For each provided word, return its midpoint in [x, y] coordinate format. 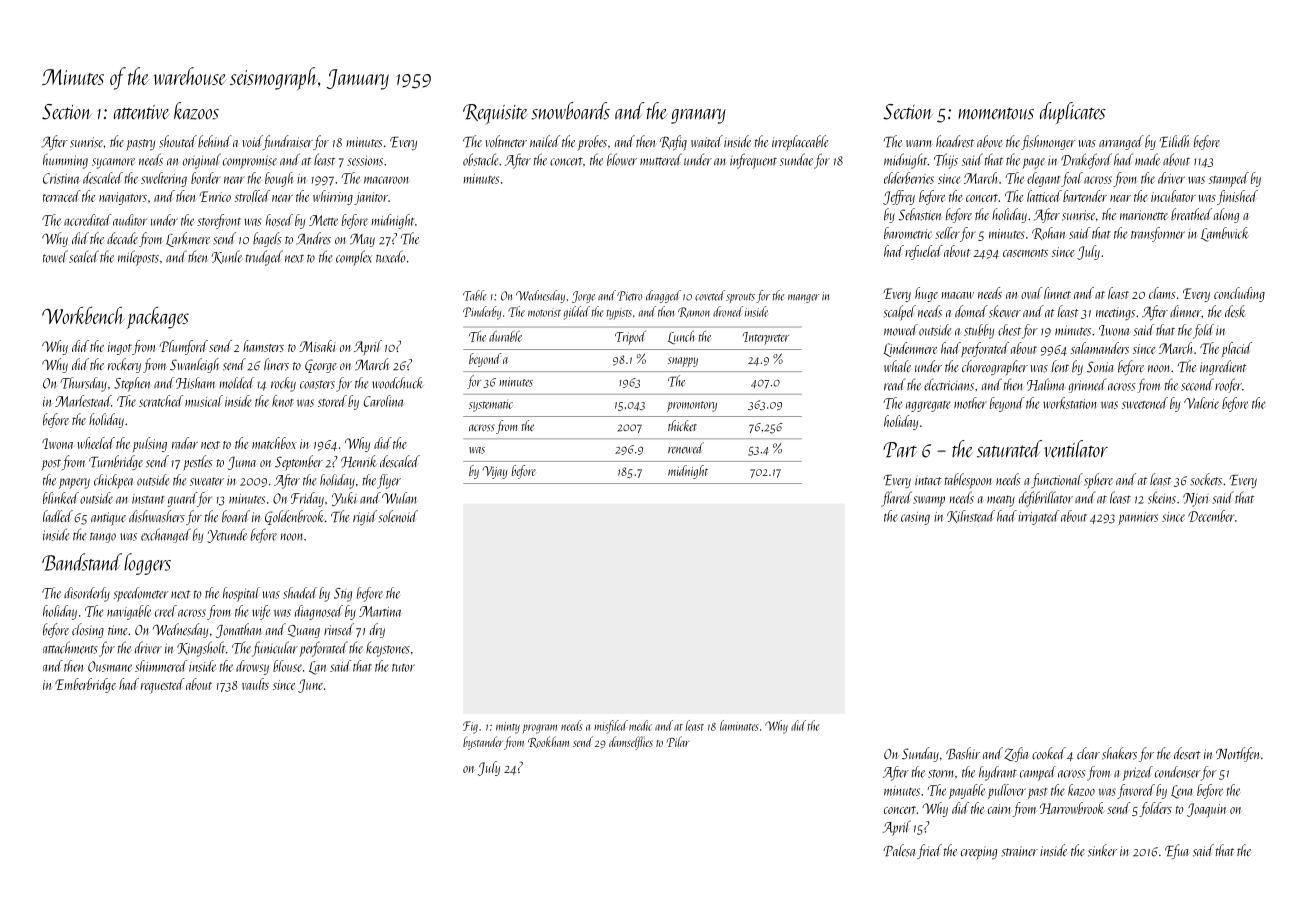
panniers [1138, 518]
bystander [483, 743]
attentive [142, 112]
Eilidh [1174, 141]
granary [698, 116]
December [1211, 516]
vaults [255, 684]
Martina [380, 611]
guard [182, 499]
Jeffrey [899, 197]
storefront [219, 221]
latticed [1044, 196]
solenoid [398, 516]
